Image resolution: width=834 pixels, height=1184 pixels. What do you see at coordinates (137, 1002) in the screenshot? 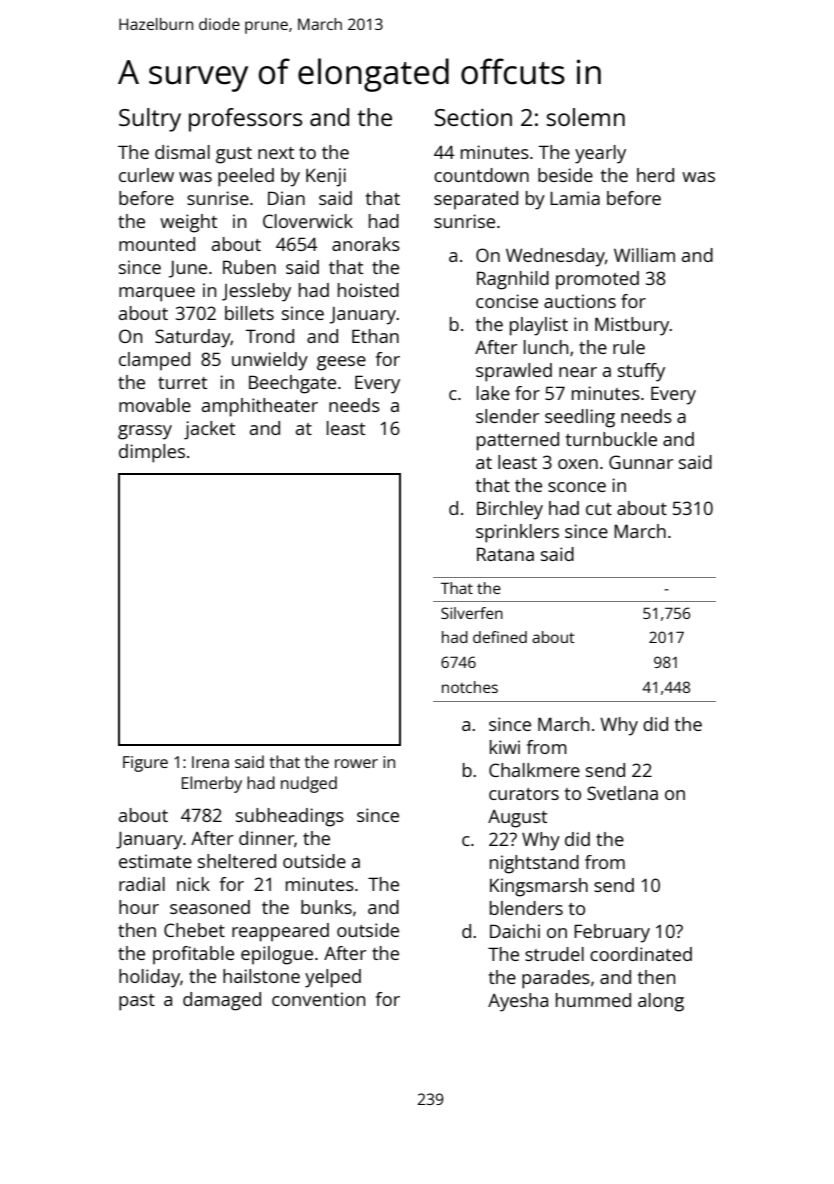
I see `past` at bounding box center [137, 1002].
